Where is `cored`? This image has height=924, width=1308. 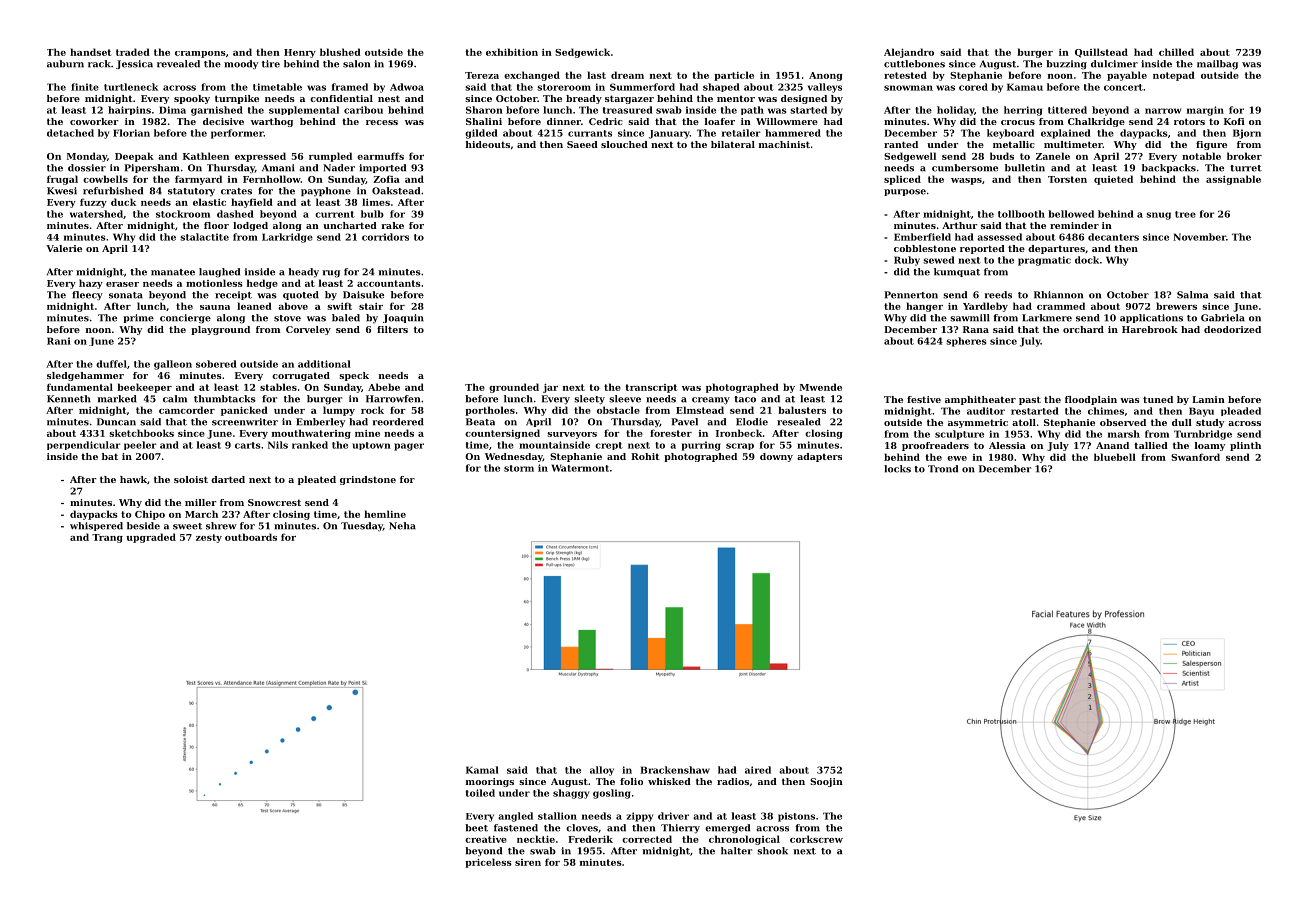
cored is located at coordinates (973, 87).
